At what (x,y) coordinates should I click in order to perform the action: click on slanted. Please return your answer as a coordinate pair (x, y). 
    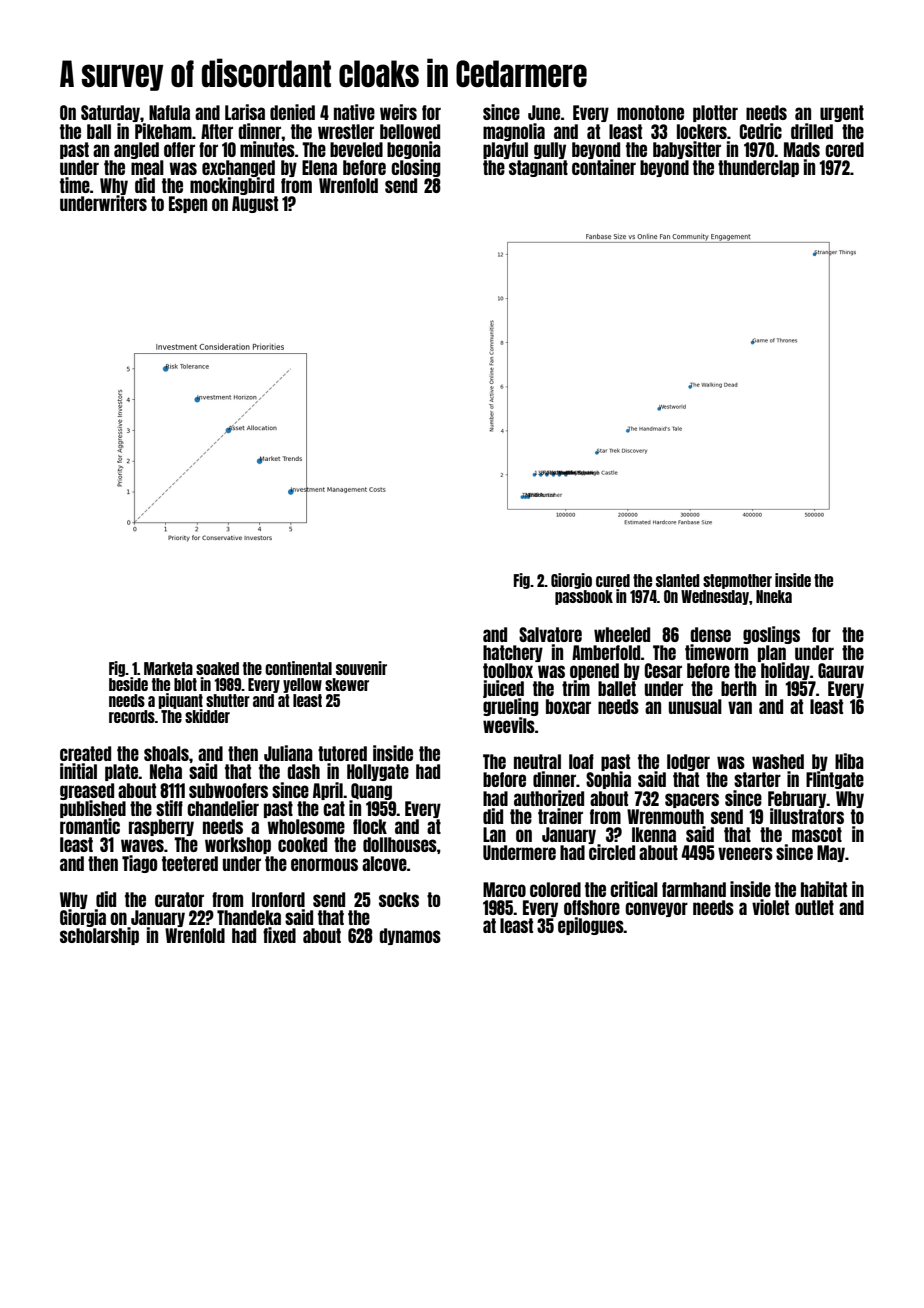
    Looking at the image, I should click on (678, 580).
